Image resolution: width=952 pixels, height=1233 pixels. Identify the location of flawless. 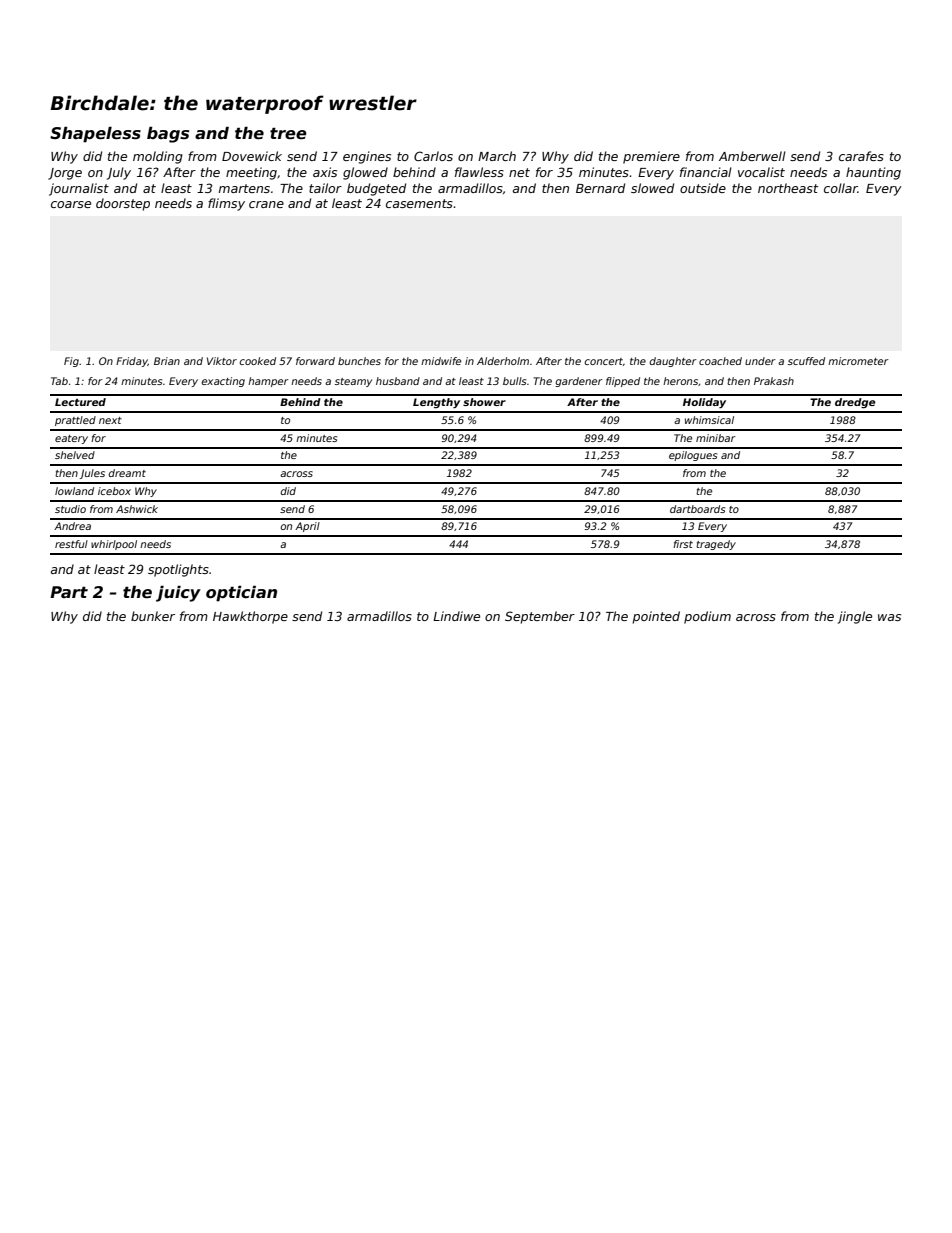
(479, 172).
